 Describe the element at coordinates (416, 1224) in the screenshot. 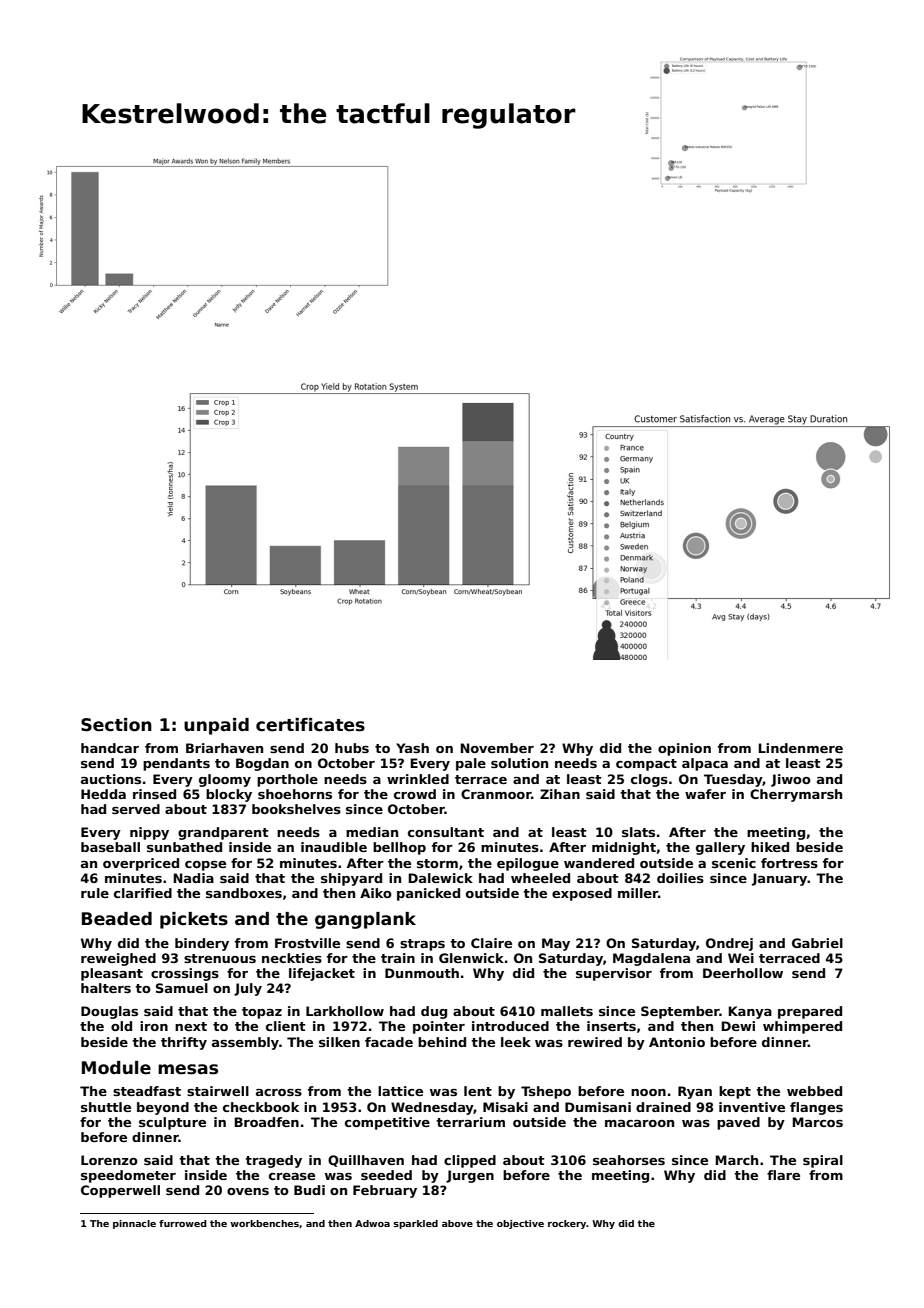

I see `sparkled` at that location.
